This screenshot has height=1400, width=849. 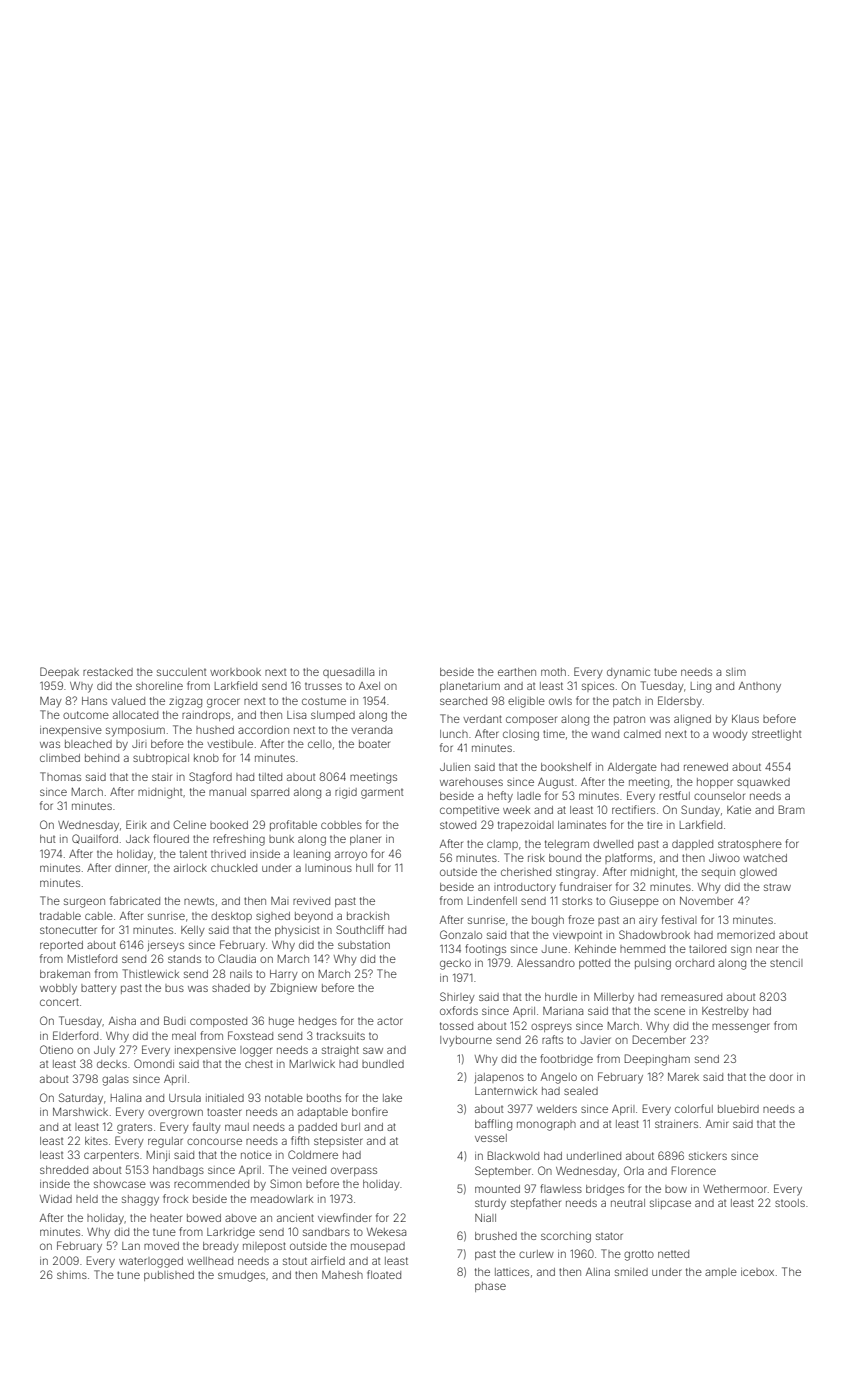 What do you see at coordinates (455, 767) in the screenshot?
I see `Julien` at bounding box center [455, 767].
